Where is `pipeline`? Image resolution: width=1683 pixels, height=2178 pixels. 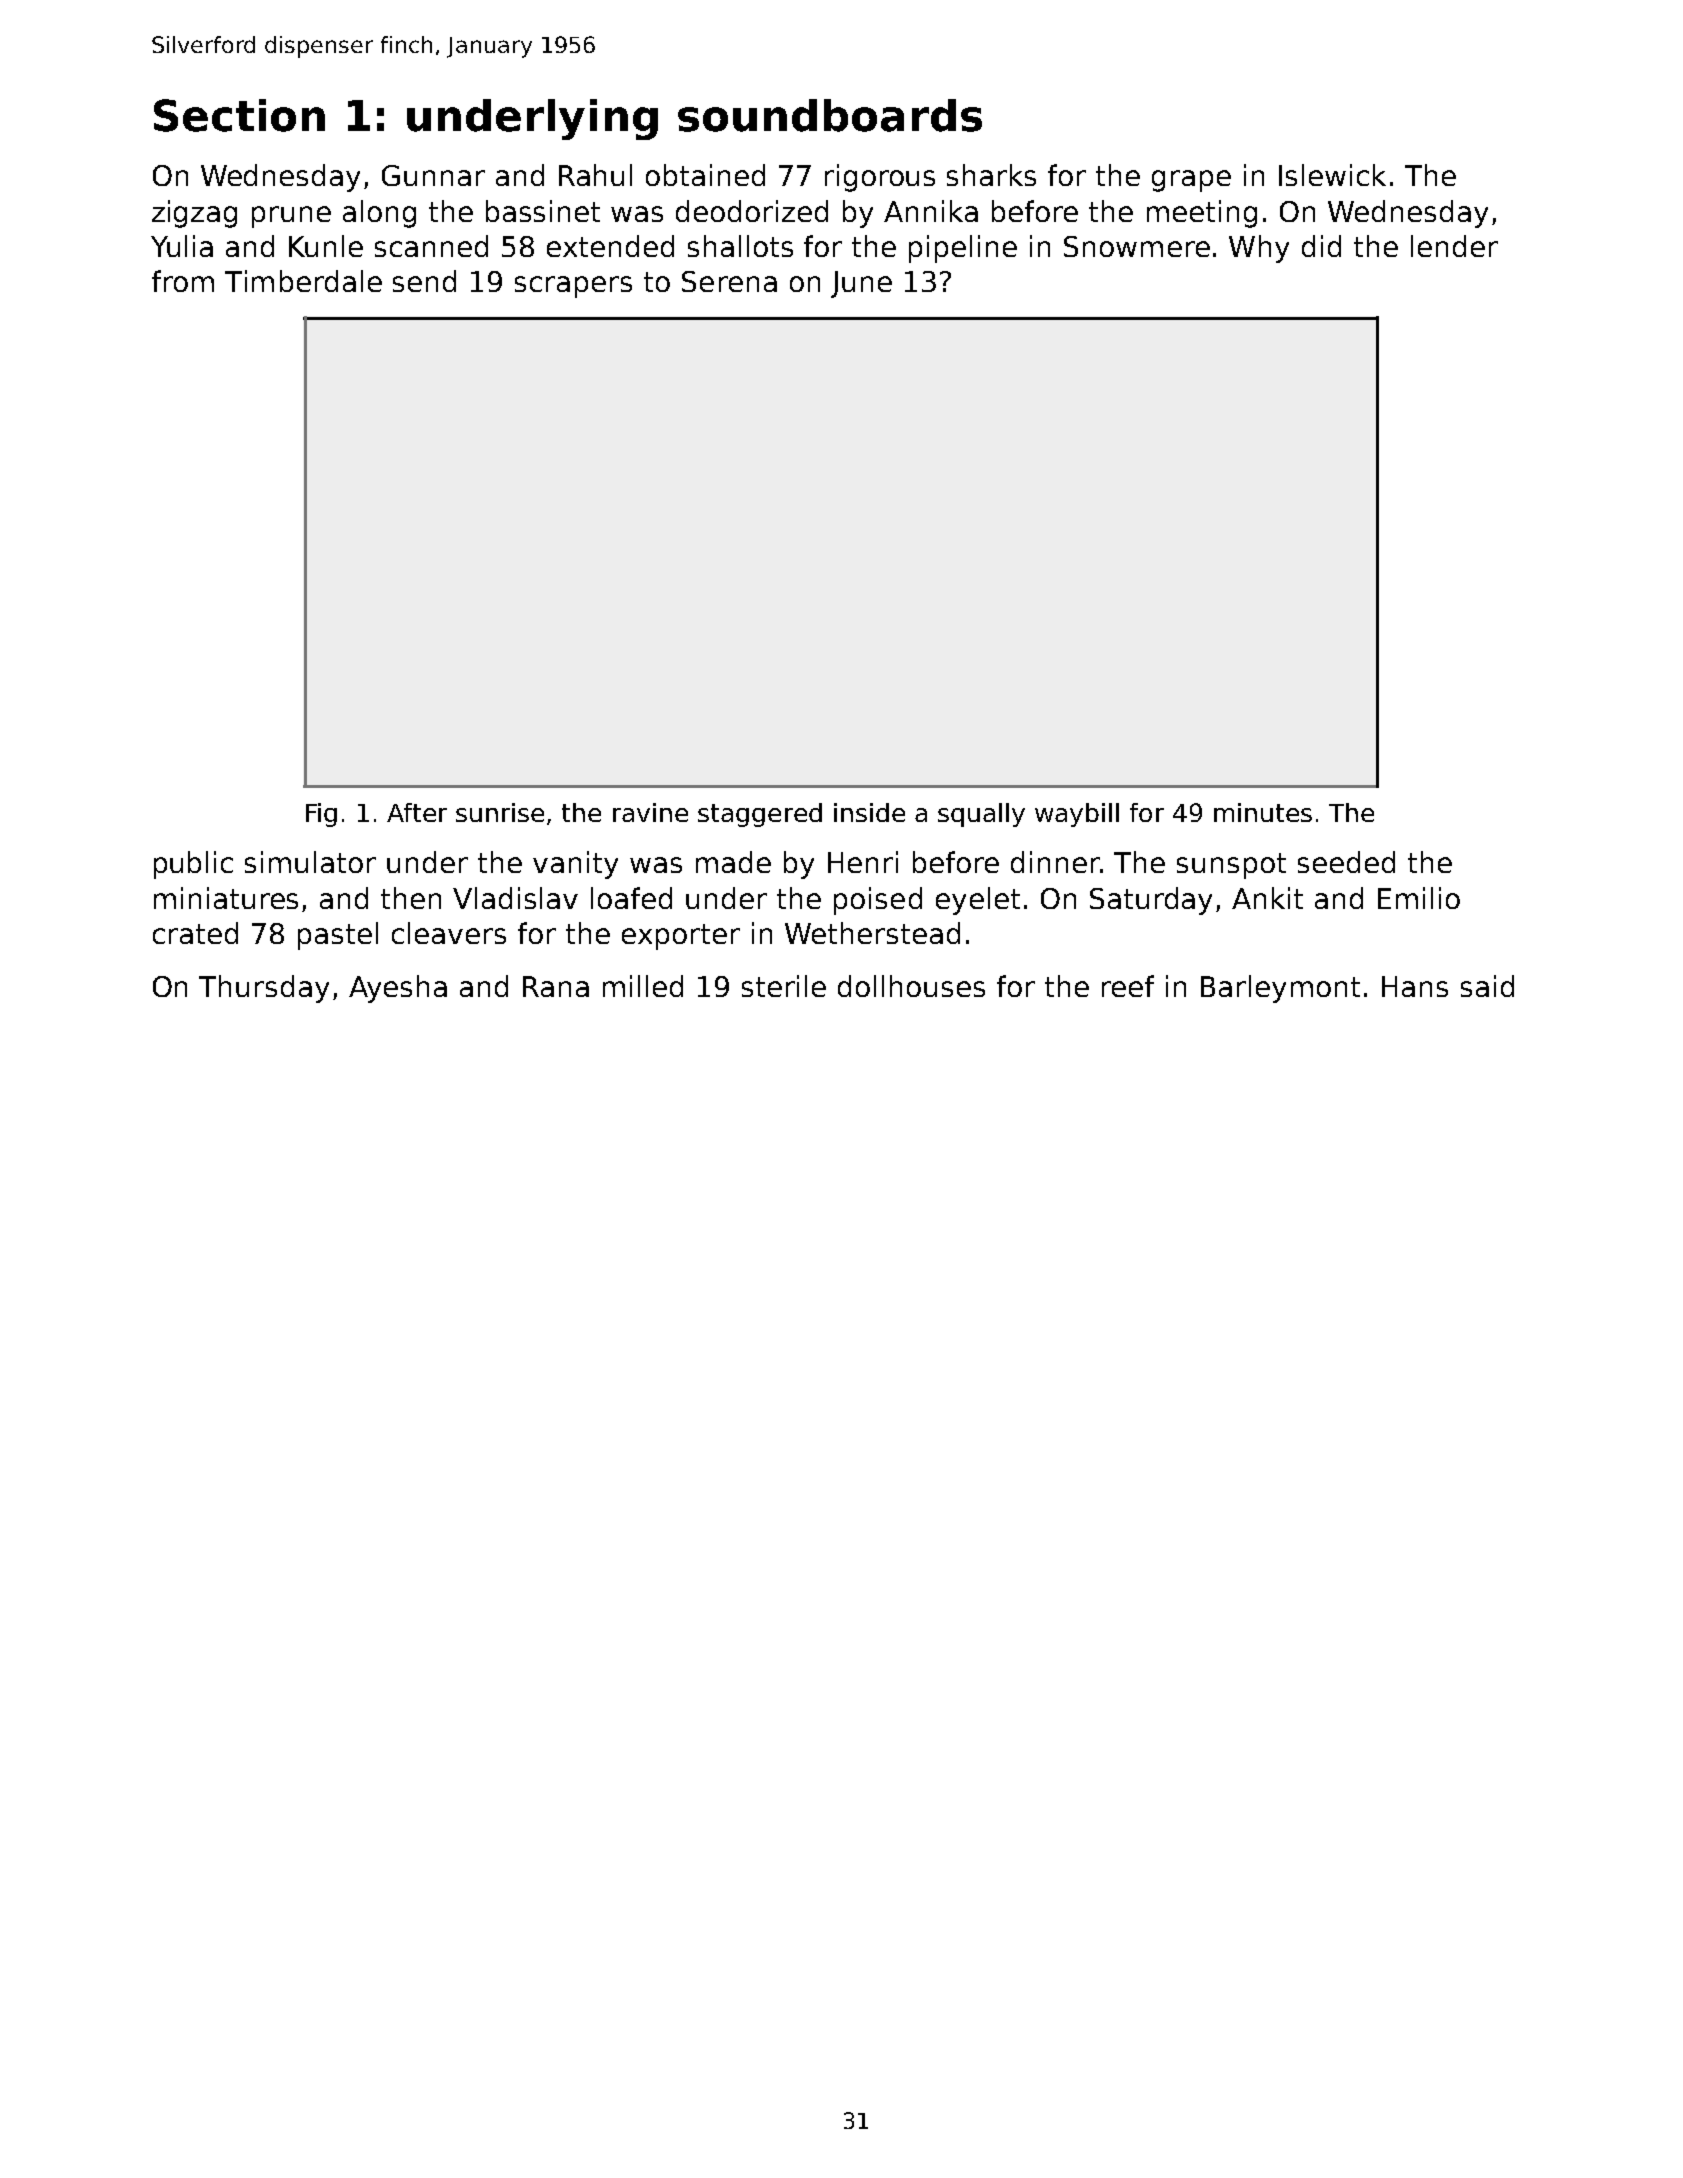 pipeline is located at coordinates (963, 249).
